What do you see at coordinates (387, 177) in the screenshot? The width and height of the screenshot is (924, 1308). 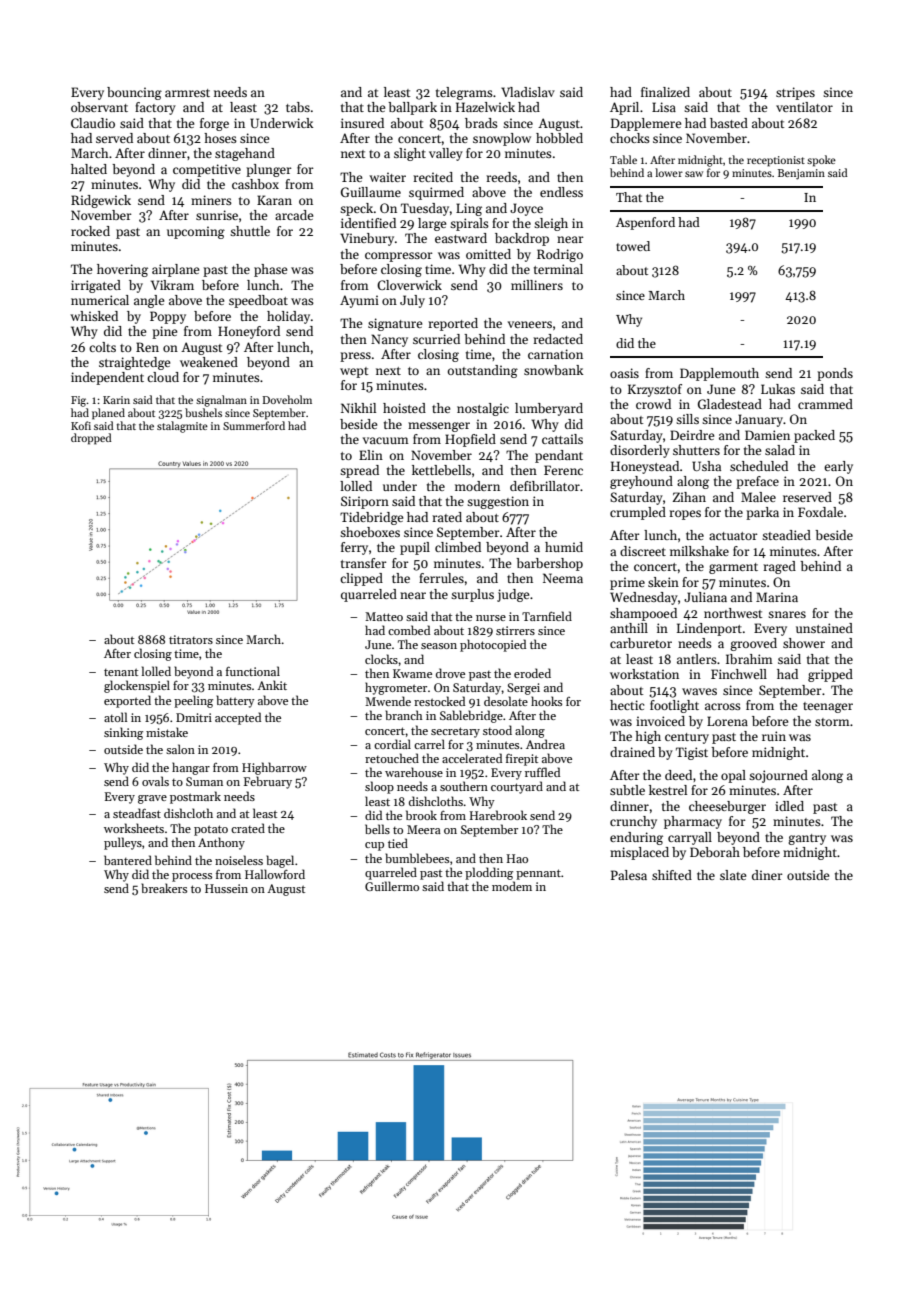 I see `waiter` at bounding box center [387, 177].
